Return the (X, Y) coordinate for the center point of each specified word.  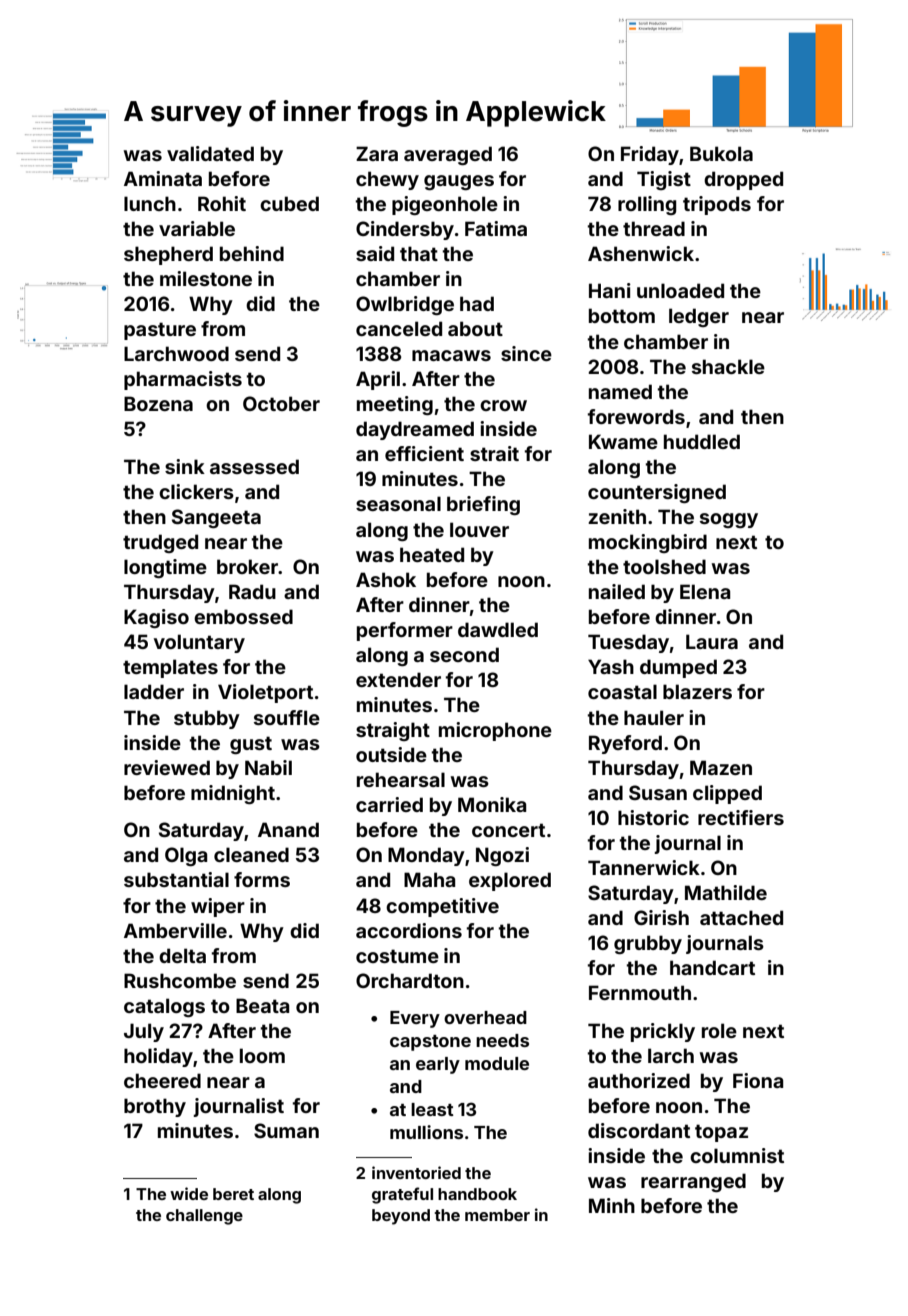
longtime (165, 568)
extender (398, 679)
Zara (377, 153)
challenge (204, 1217)
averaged (448, 155)
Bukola (721, 153)
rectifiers (741, 817)
